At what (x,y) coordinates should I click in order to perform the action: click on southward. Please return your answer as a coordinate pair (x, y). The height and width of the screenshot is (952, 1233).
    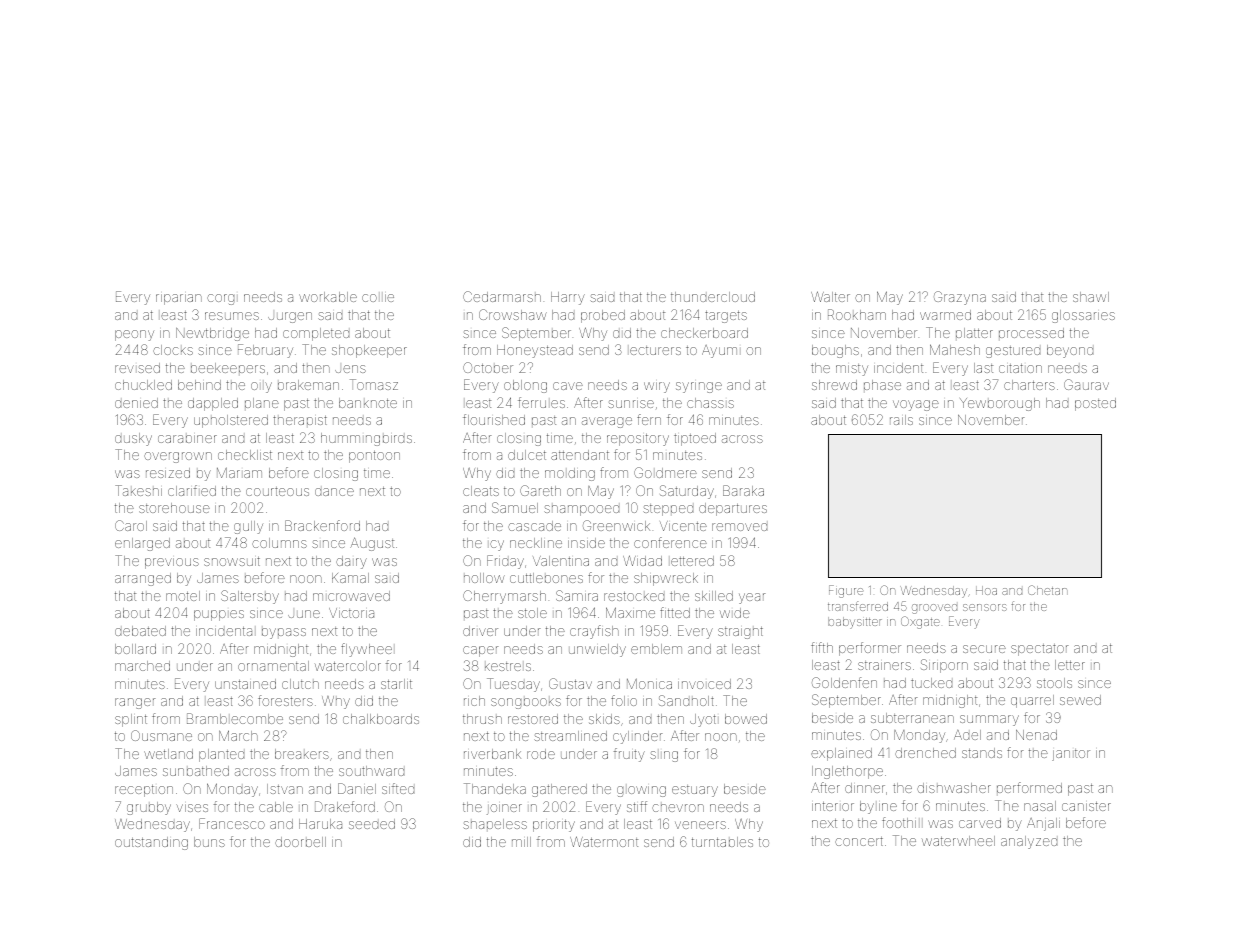
    Looking at the image, I should click on (371, 771).
